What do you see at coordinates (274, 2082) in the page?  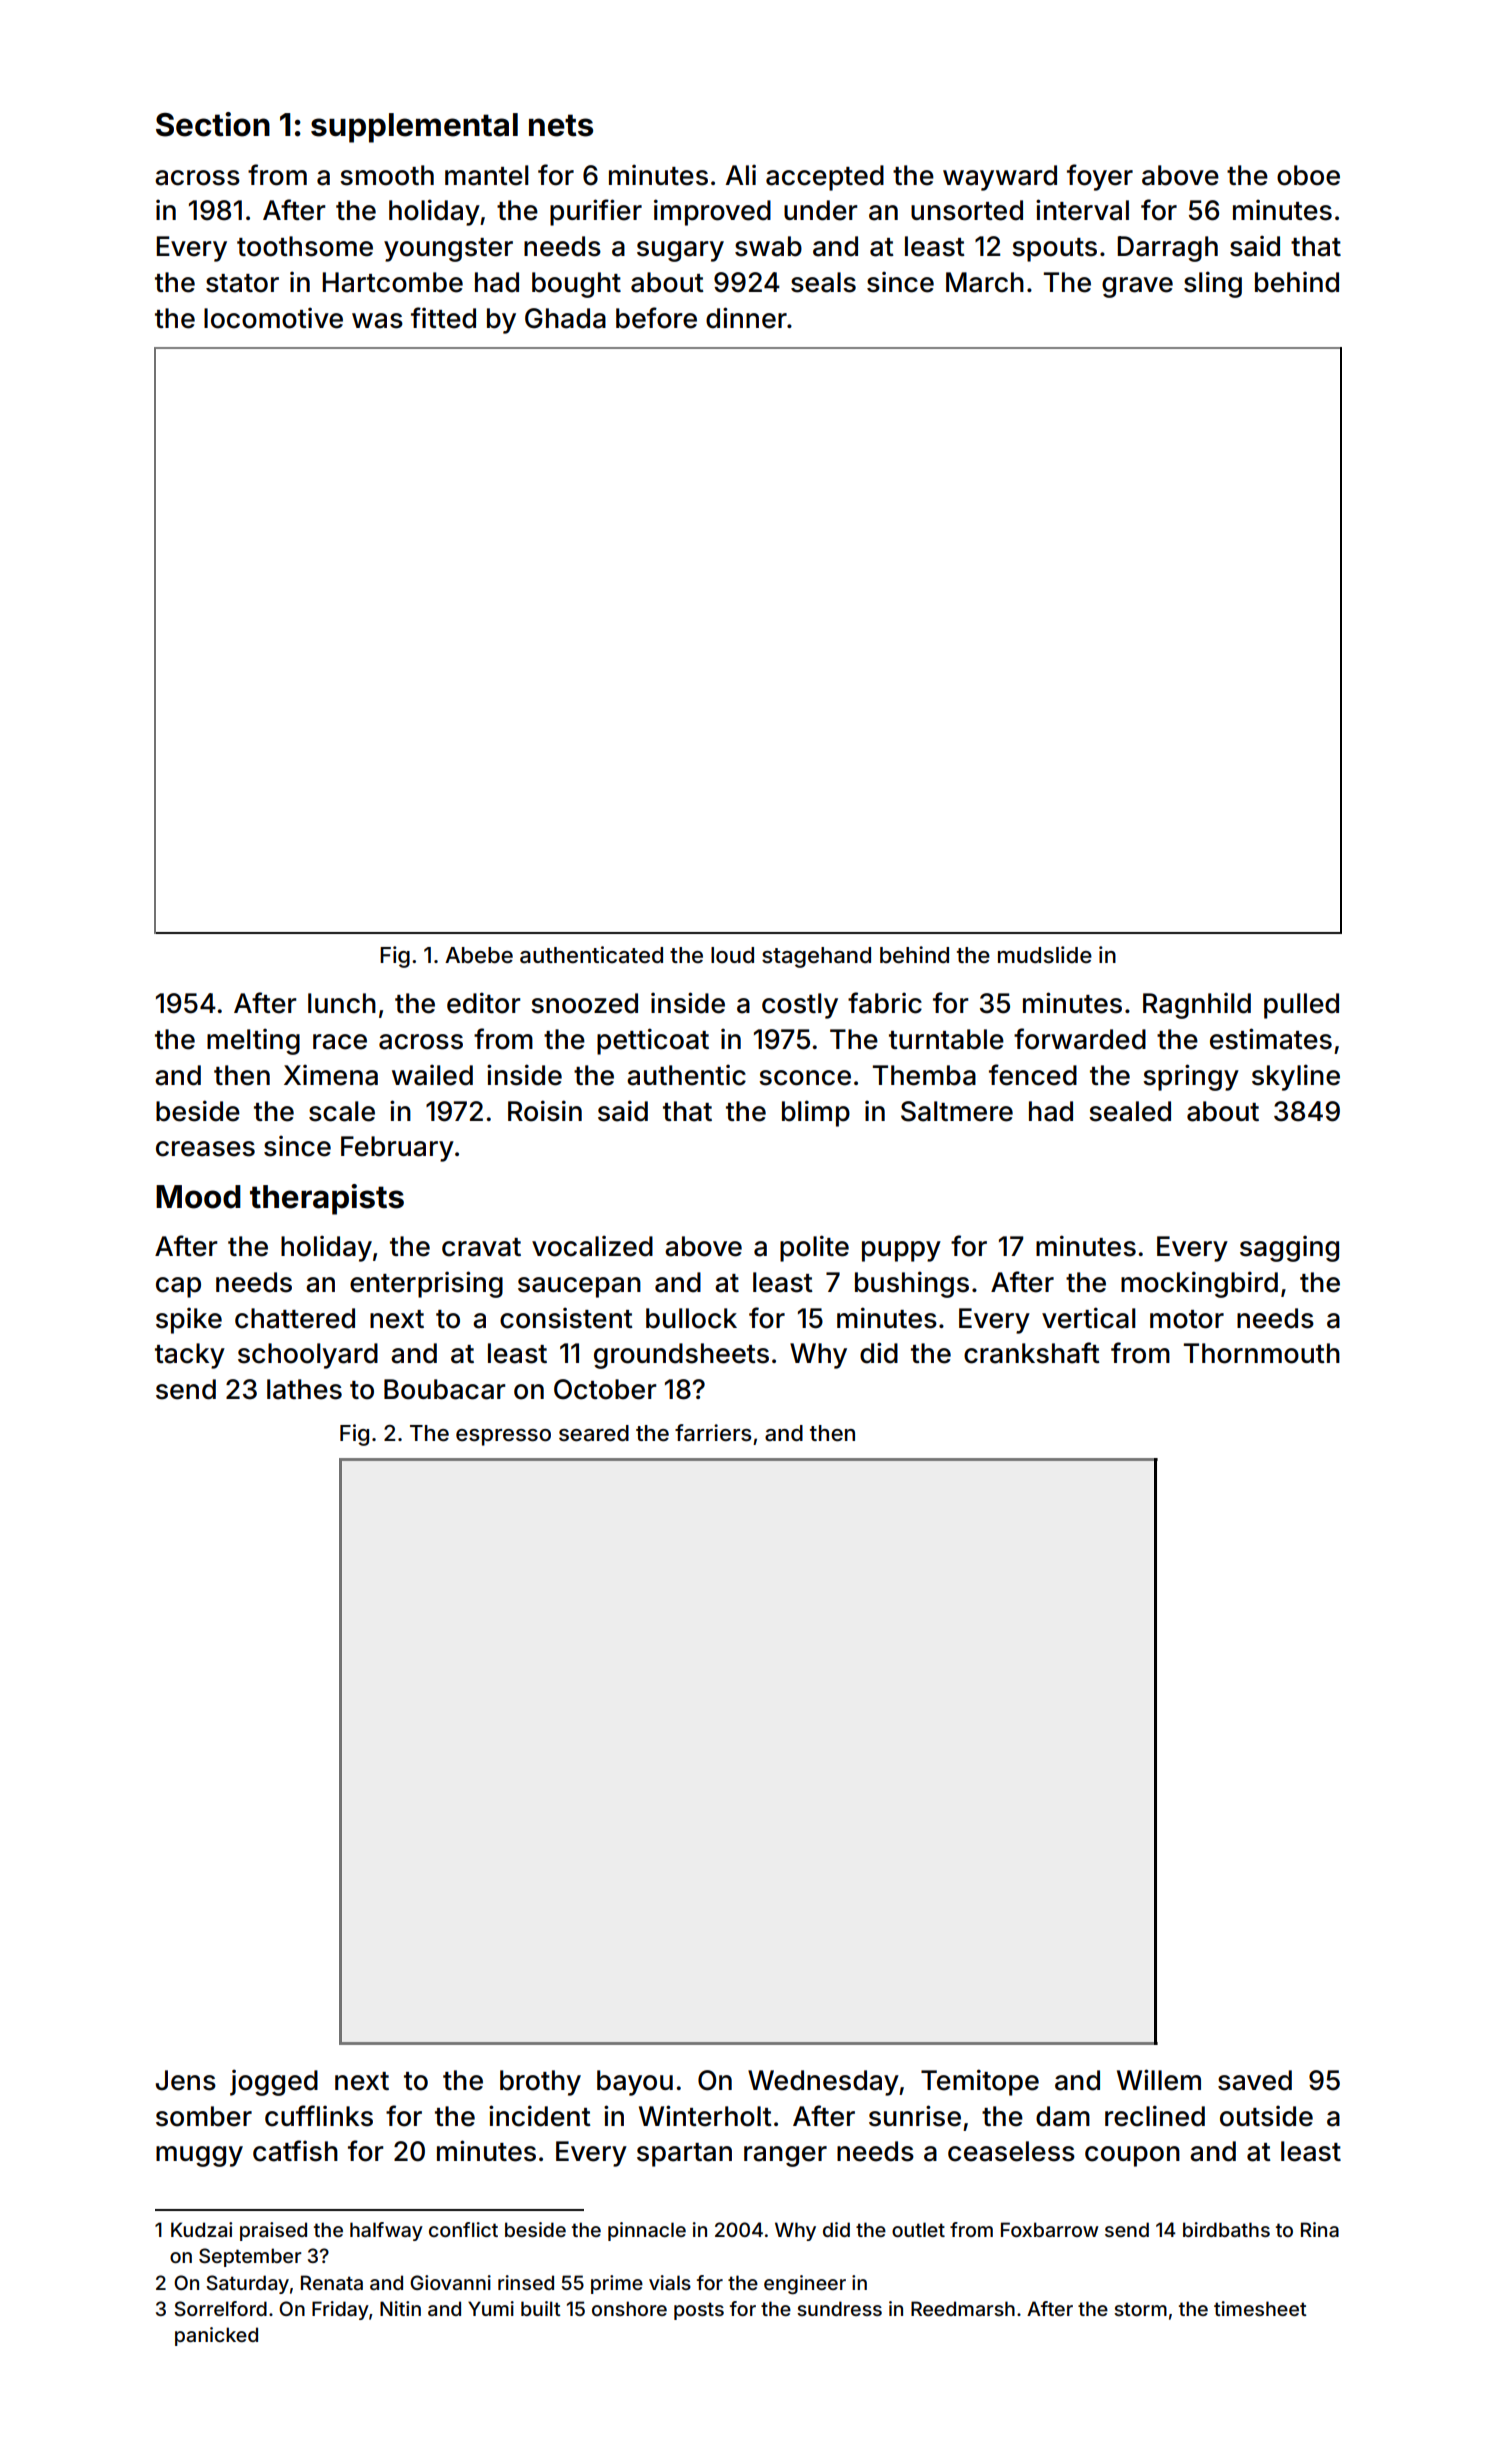 I see `jogged` at bounding box center [274, 2082].
